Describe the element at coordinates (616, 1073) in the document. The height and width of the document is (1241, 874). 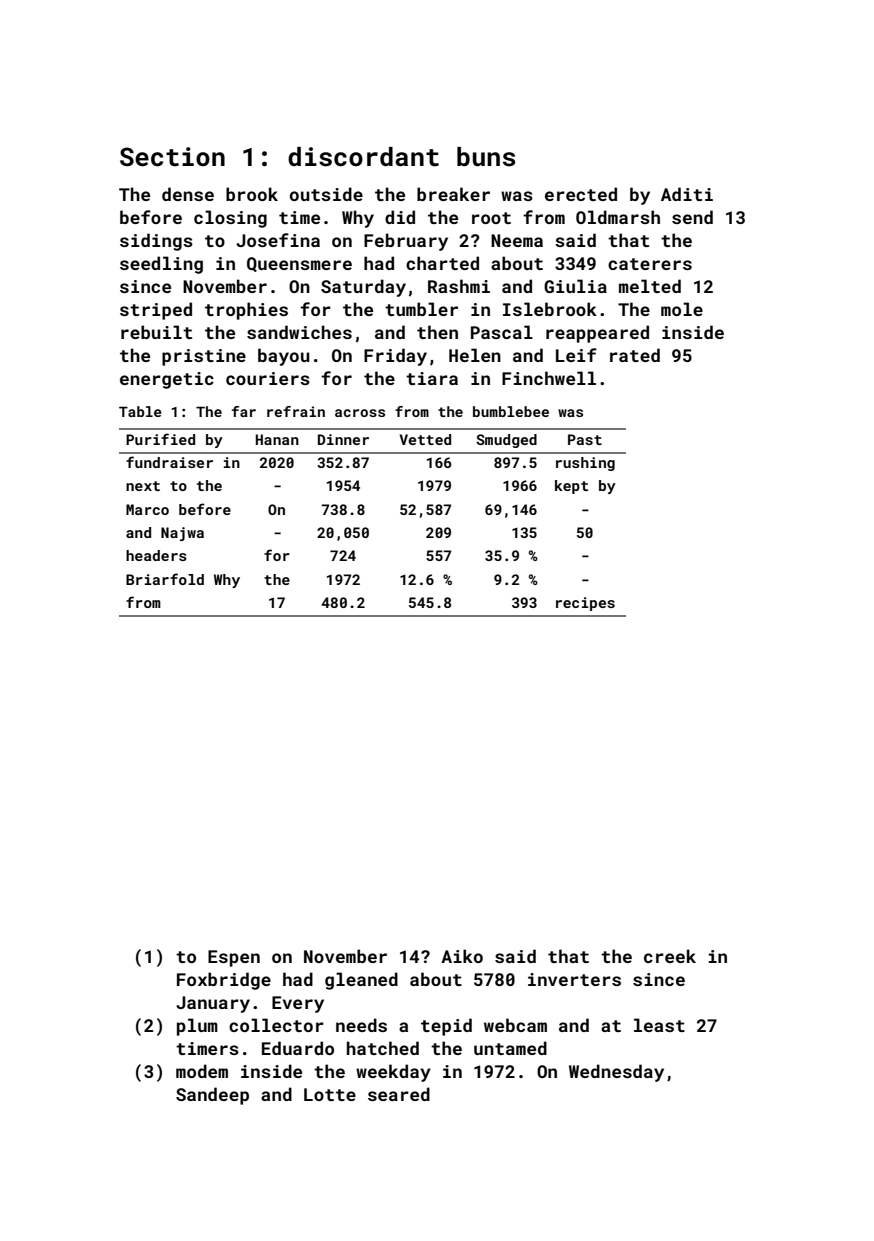
I see `Wednesday` at that location.
